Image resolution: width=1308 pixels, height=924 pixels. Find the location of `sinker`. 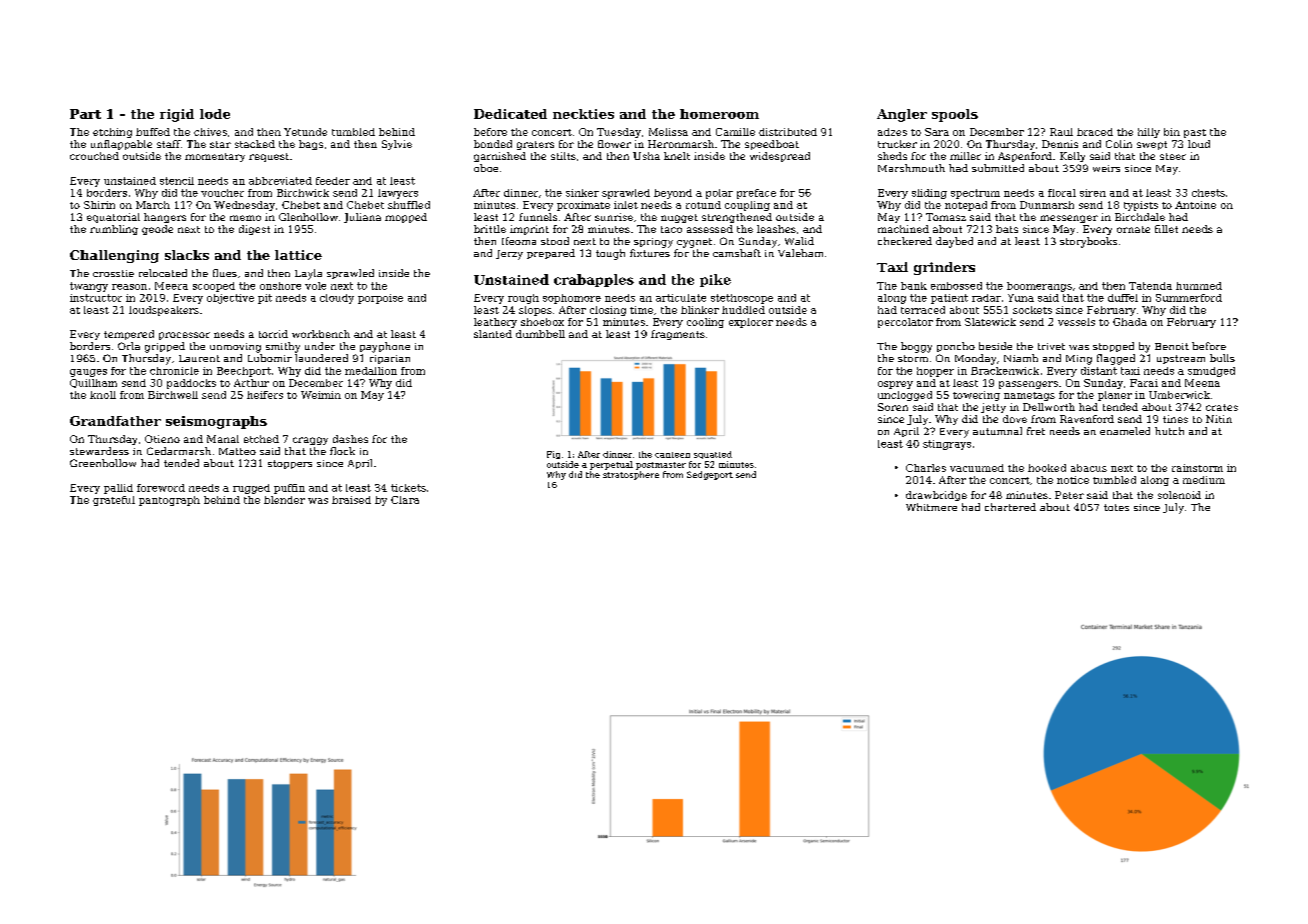

sinker is located at coordinates (582, 193).
